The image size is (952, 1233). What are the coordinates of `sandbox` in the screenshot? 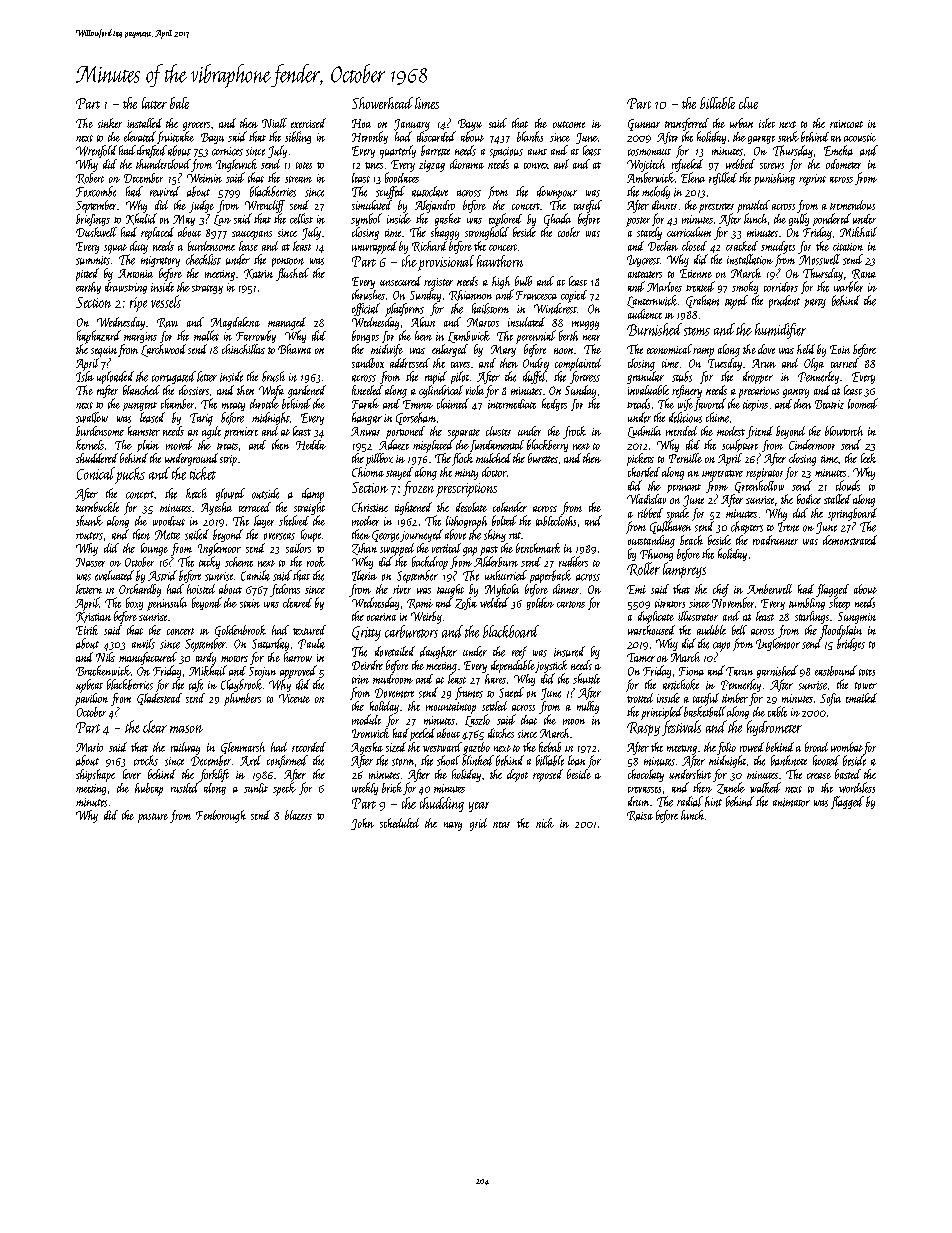 It's located at (368, 363).
